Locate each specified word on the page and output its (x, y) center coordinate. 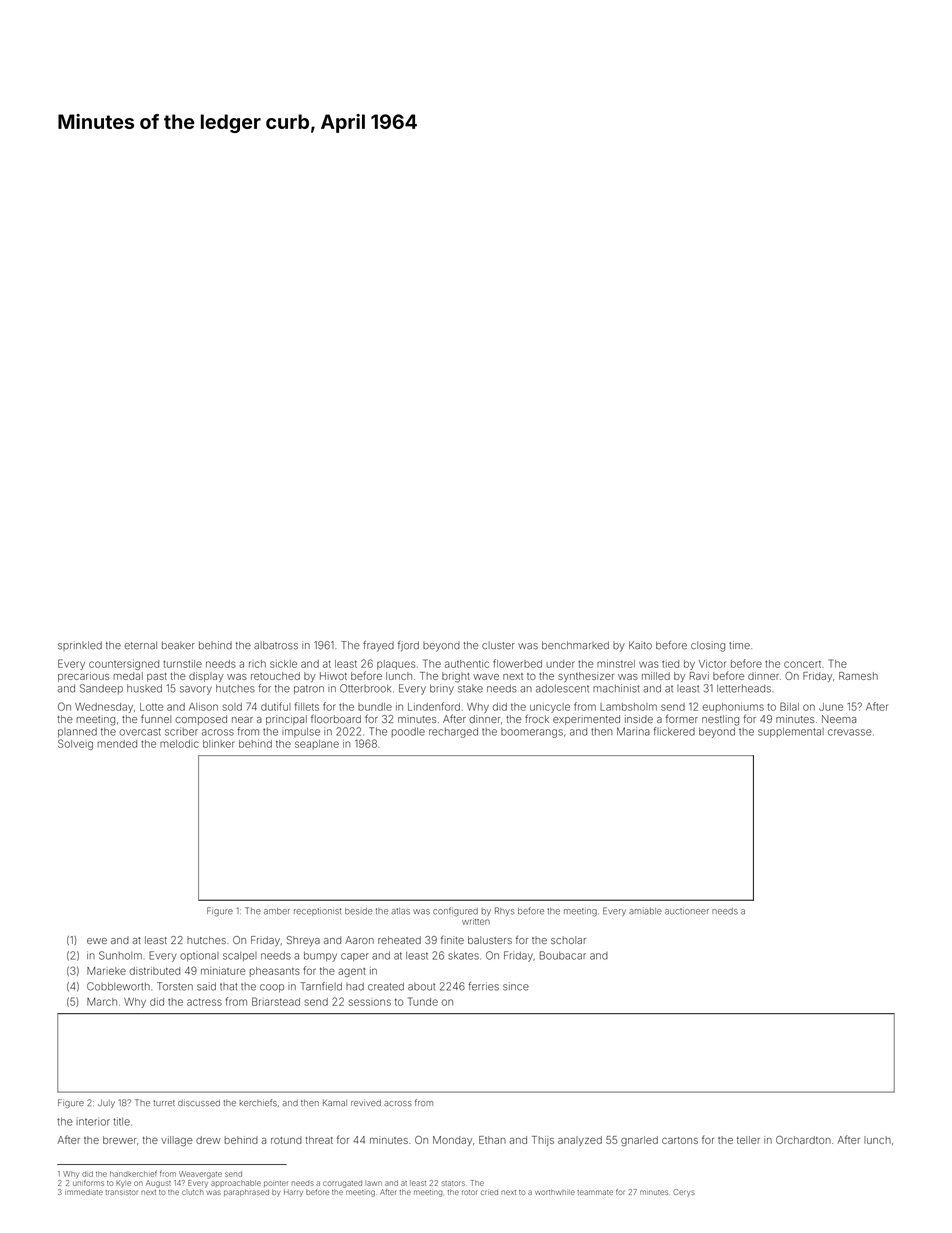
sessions (370, 1002)
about (421, 987)
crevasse (850, 732)
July (106, 1104)
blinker (219, 744)
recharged (453, 733)
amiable (645, 911)
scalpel (240, 957)
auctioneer (687, 911)
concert (802, 664)
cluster (498, 645)
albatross (276, 645)
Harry (293, 1193)
